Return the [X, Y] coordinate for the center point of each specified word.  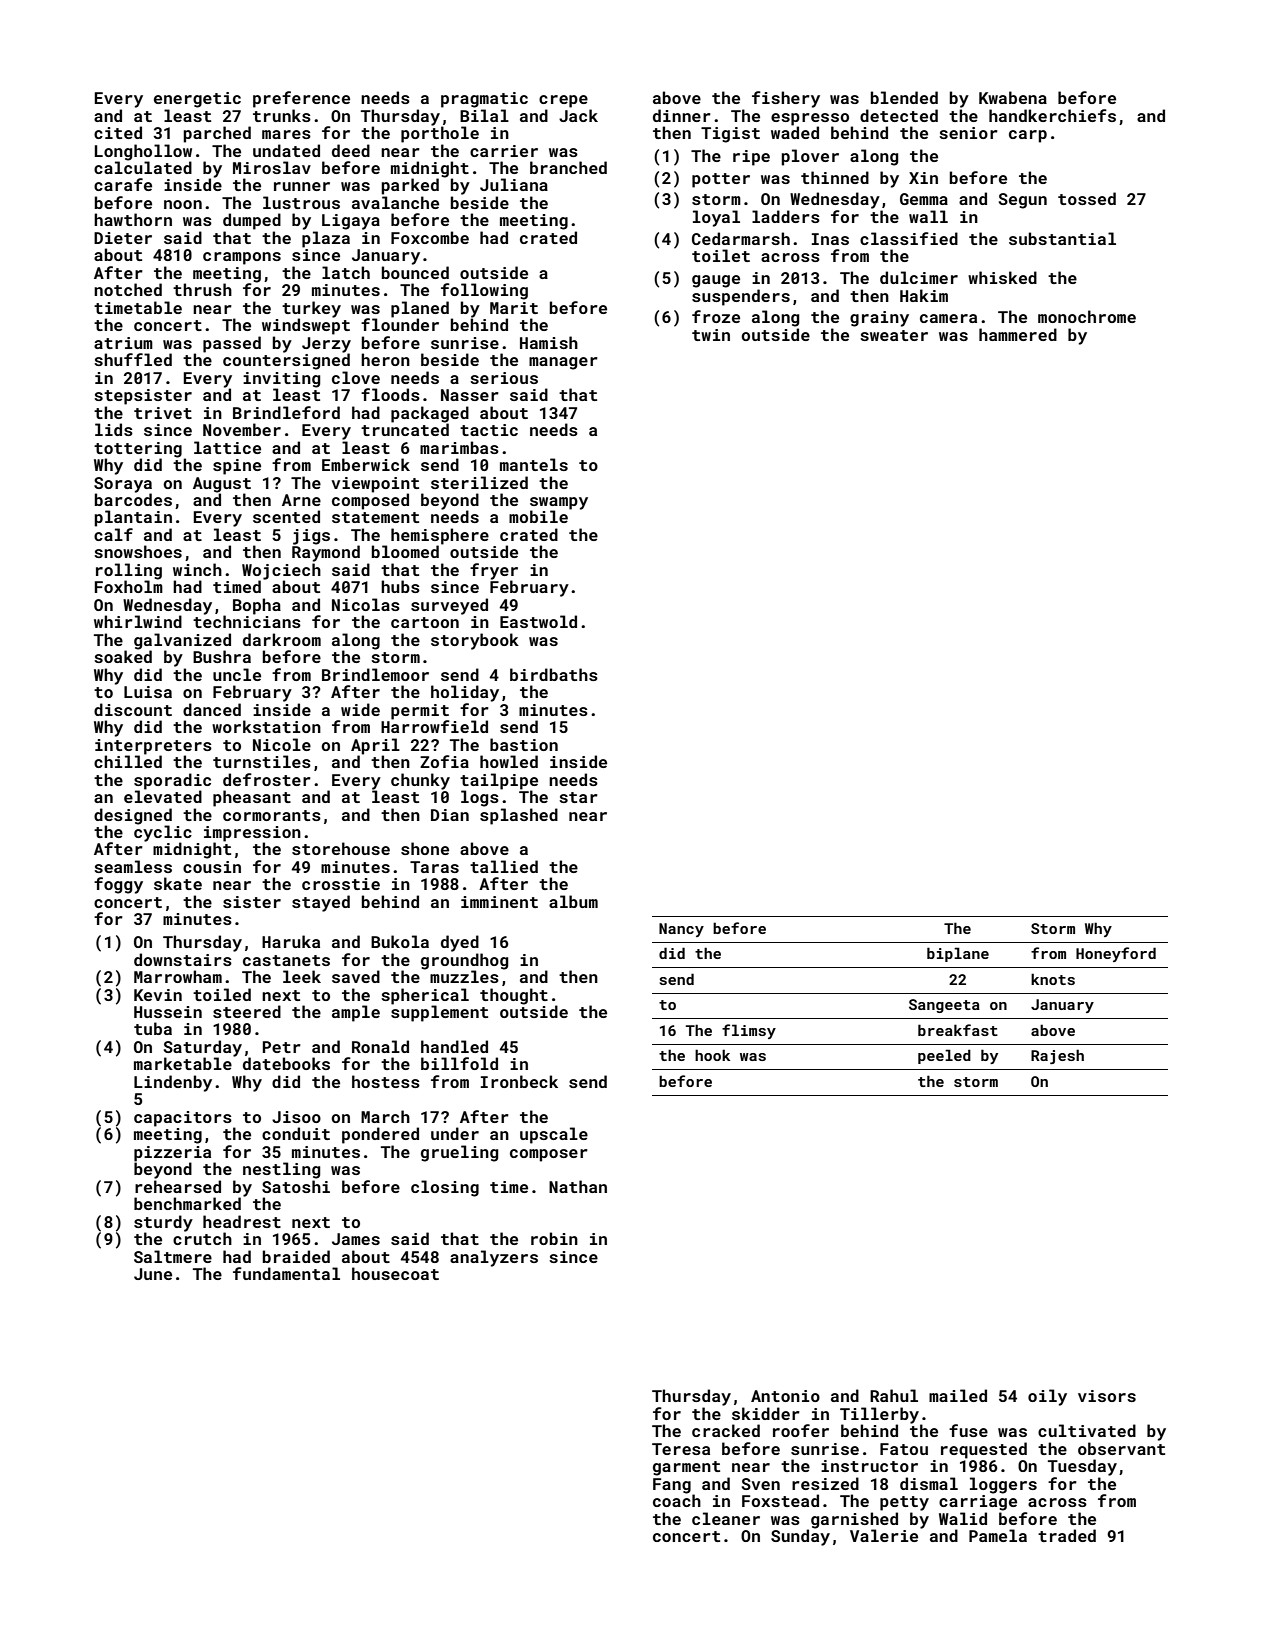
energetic [197, 100]
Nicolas [366, 604]
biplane [958, 954]
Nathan [578, 1186]
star [578, 797]
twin [711, 335]
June [153, 1274]
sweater [894, 335]
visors [1107, 1396]
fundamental [286, 1273]
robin [554, 1238]
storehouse [341, 848]
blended [904, 97]
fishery [786, 99]
